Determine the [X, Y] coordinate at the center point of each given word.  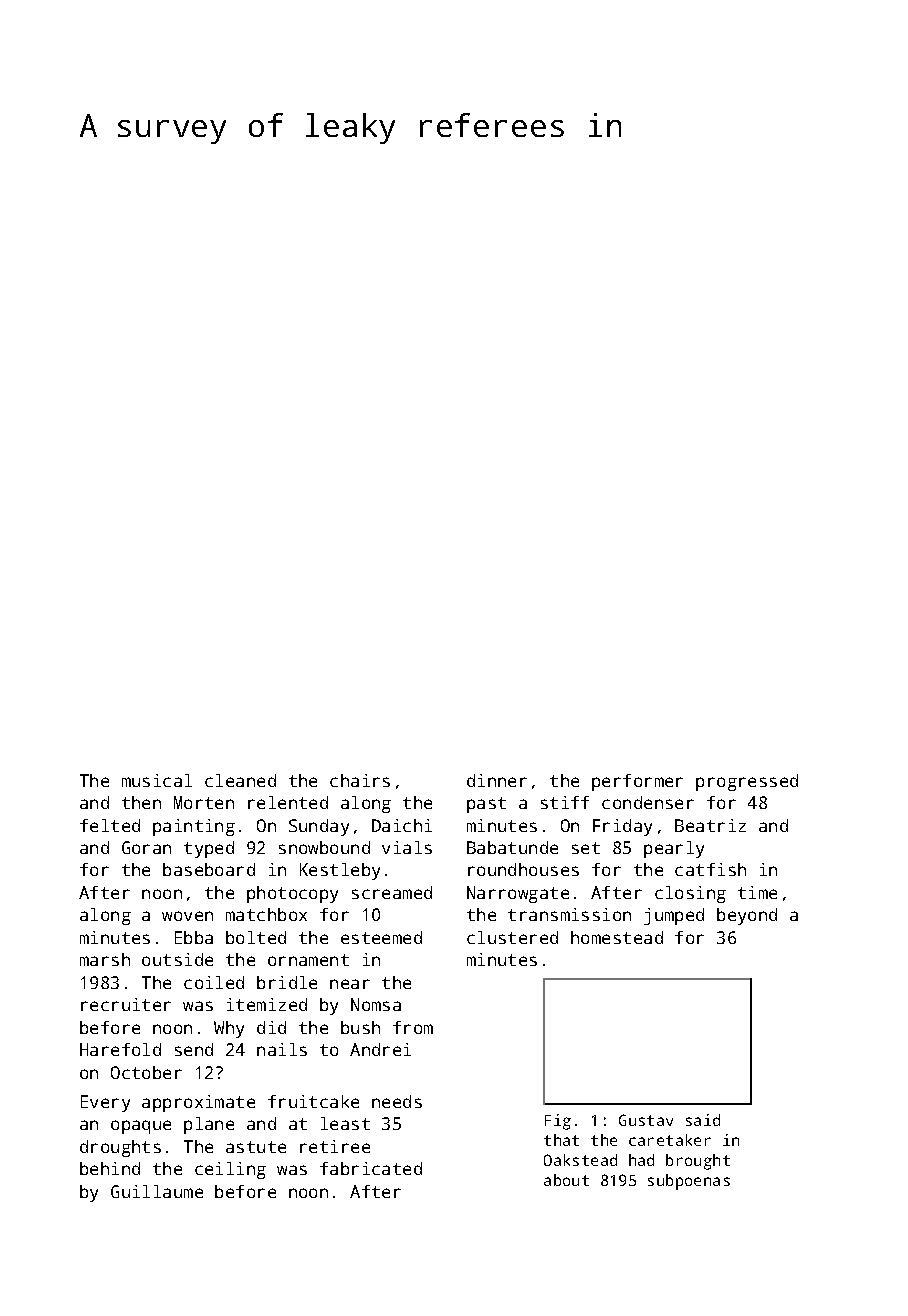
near [350, 984]
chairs [360, 780]
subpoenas [689, 1182]
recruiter [126, 1004]
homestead [617, 937]
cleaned [240, 780]
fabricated [371, 1168]
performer [637, 782]
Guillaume [157, 1191]
